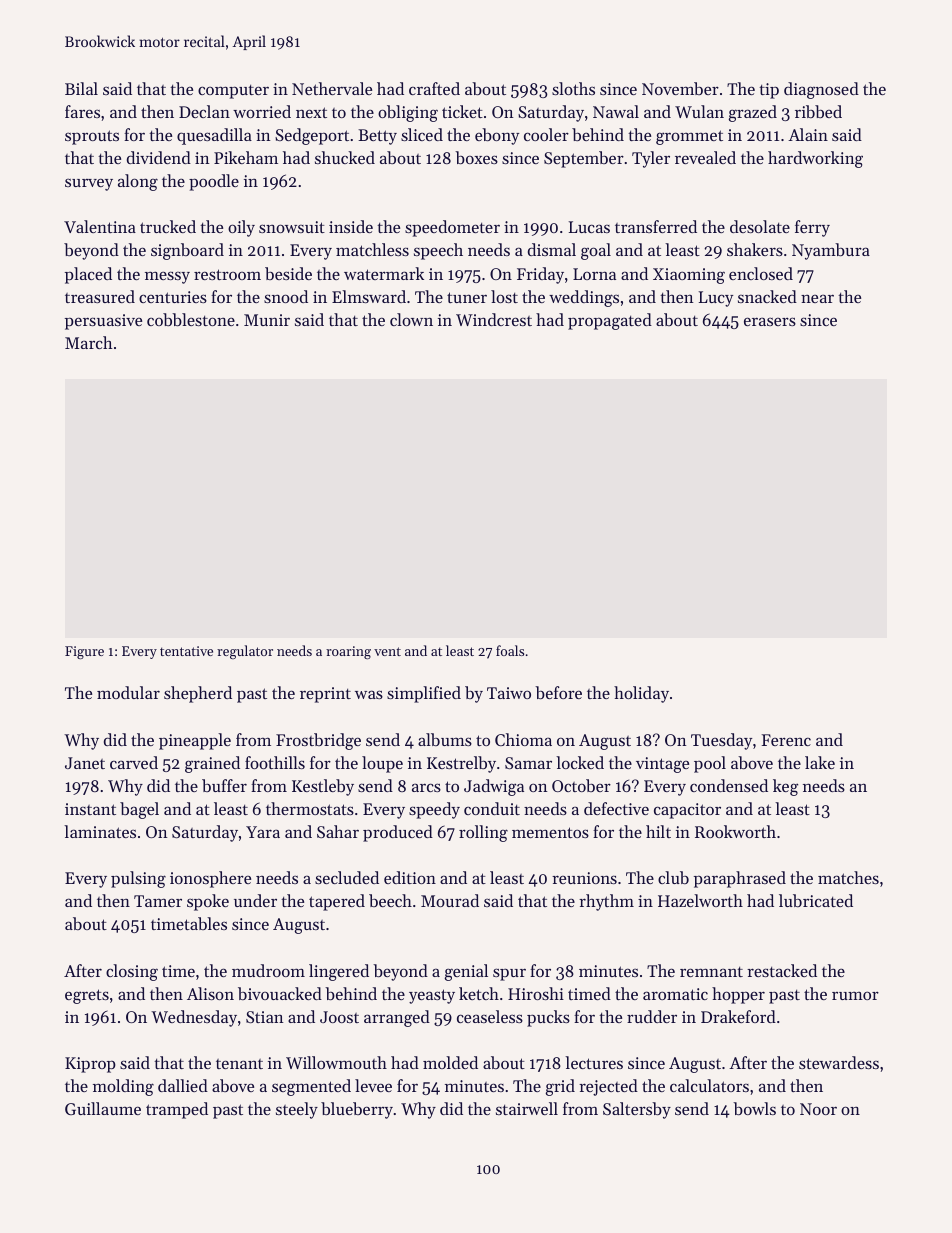  What do you see at coordinates (527, 1108) in the screenshot?
I see `stairwell` at bounding box center [527, 1108].
